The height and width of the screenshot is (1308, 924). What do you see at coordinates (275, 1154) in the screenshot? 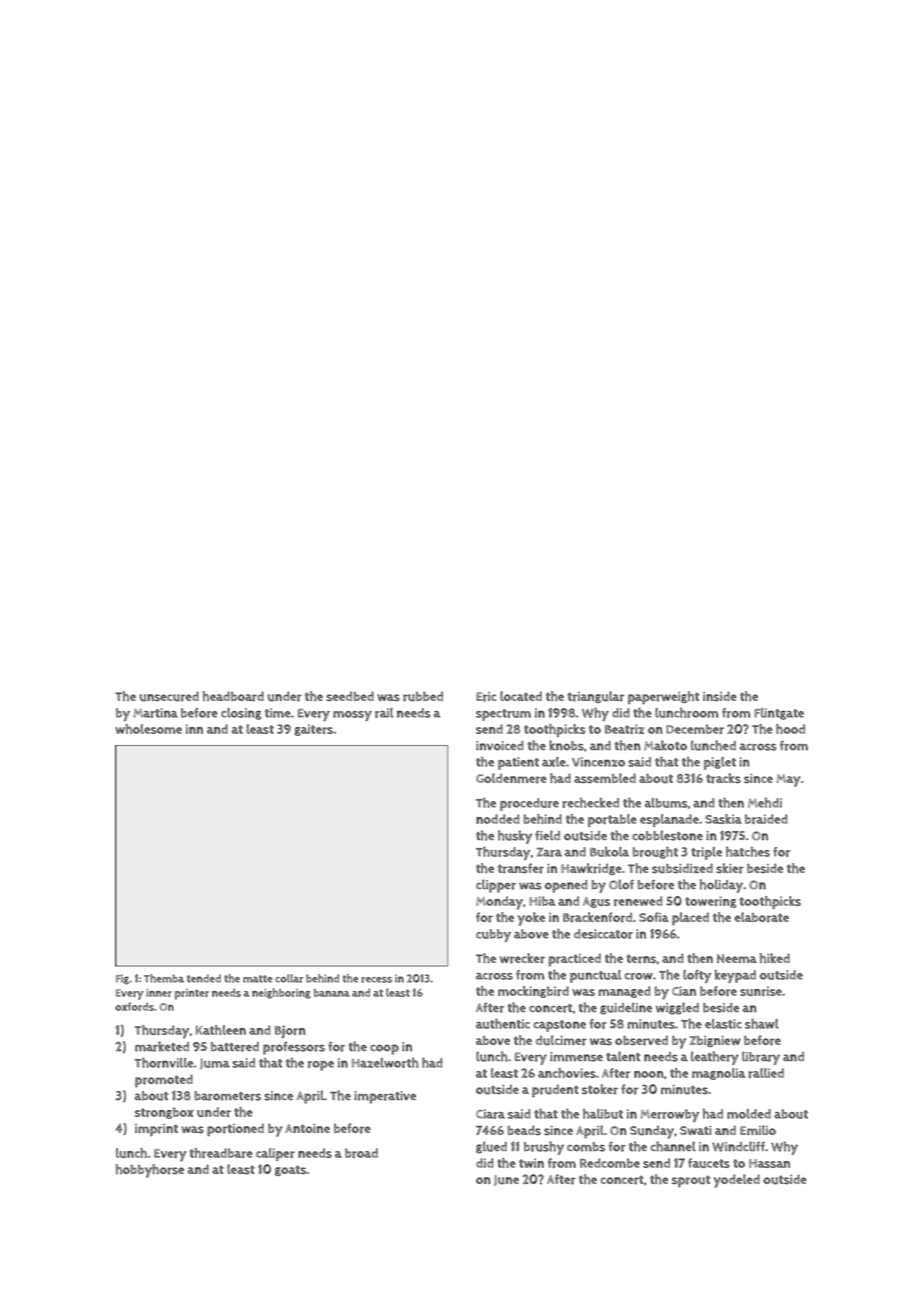
I see `caliper` at bounding box center [275, 1154].
